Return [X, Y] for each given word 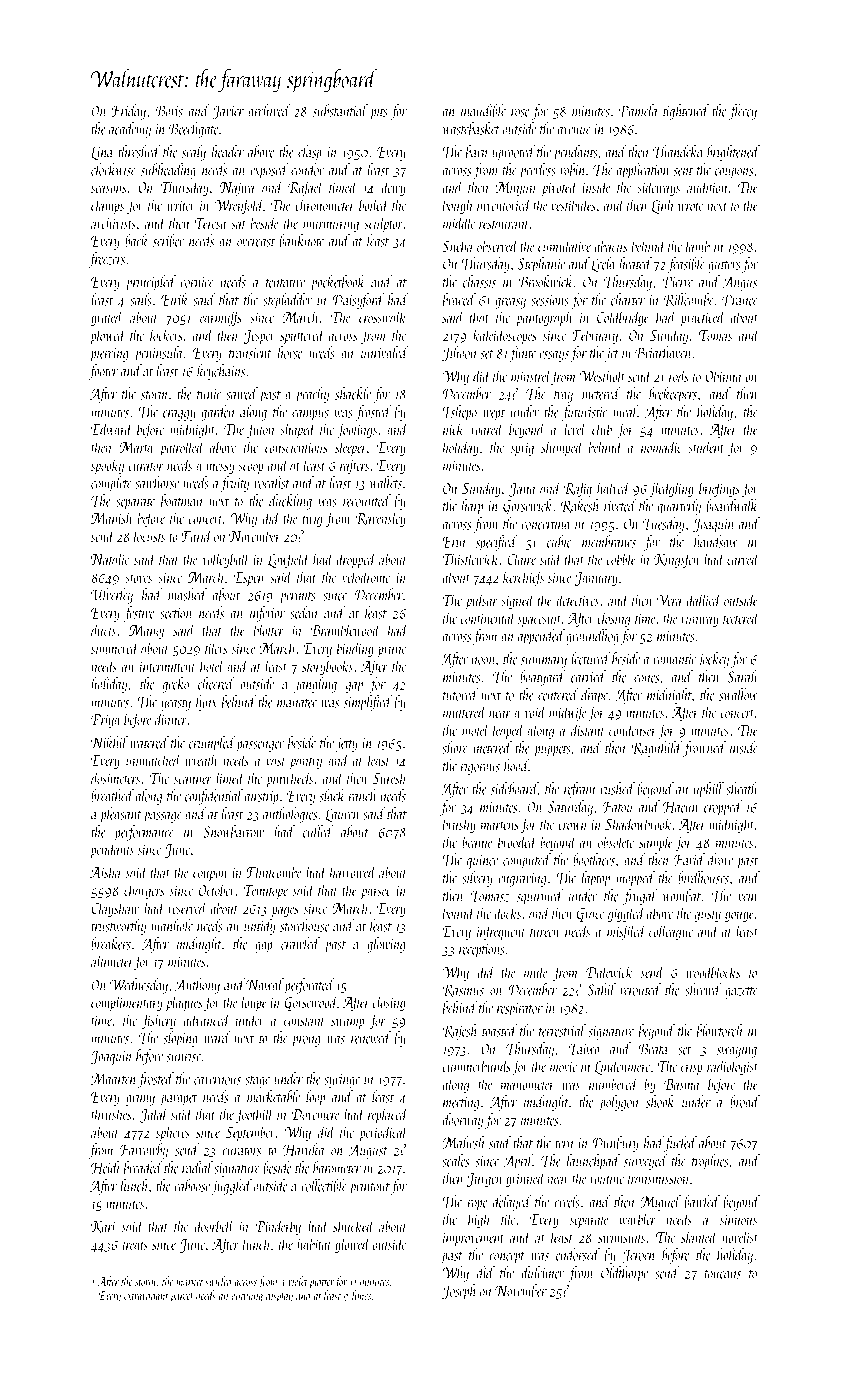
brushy [459, 825]
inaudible [483, 110]
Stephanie [541, 265]
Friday [129, 112]
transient [250, 353]
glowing [386, 945]
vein [748, 896]
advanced [206, 1019]
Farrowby [144, 1151]
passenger [260, 746]
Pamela [638, 110]
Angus [740, 283]
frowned [704, 749]
